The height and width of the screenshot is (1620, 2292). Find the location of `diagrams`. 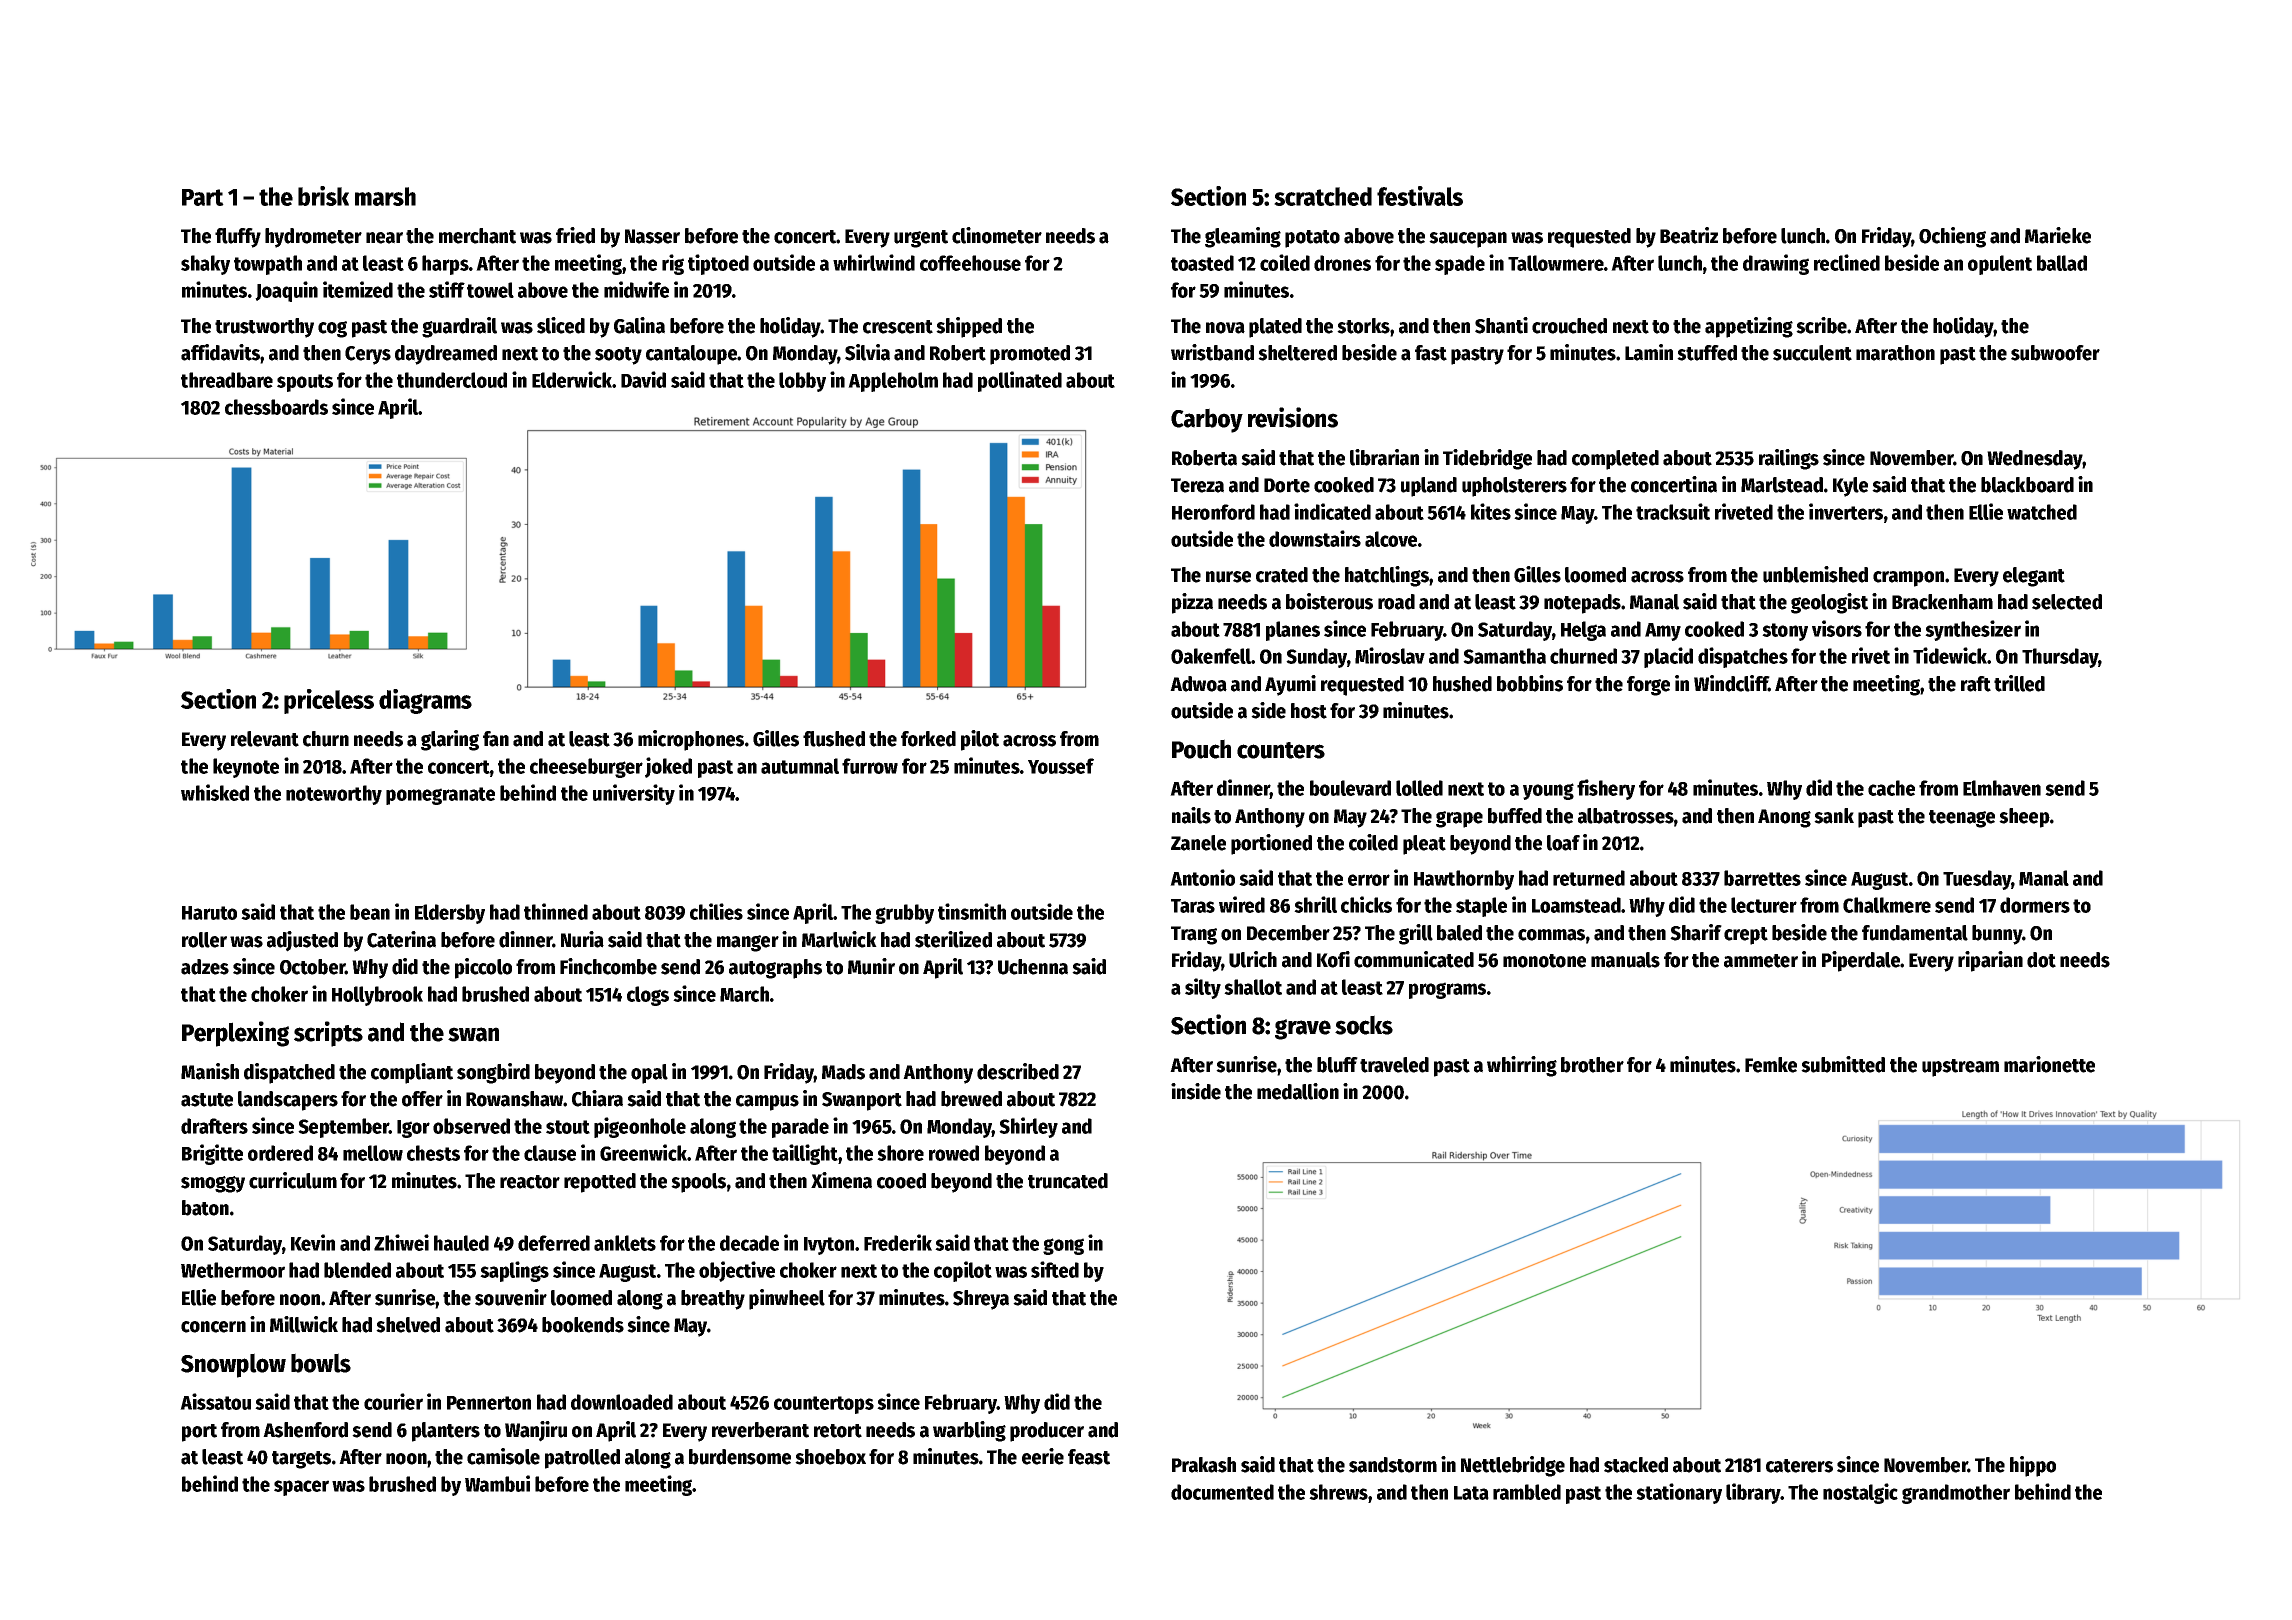

diagrams is located at coordinates (425, 701).
